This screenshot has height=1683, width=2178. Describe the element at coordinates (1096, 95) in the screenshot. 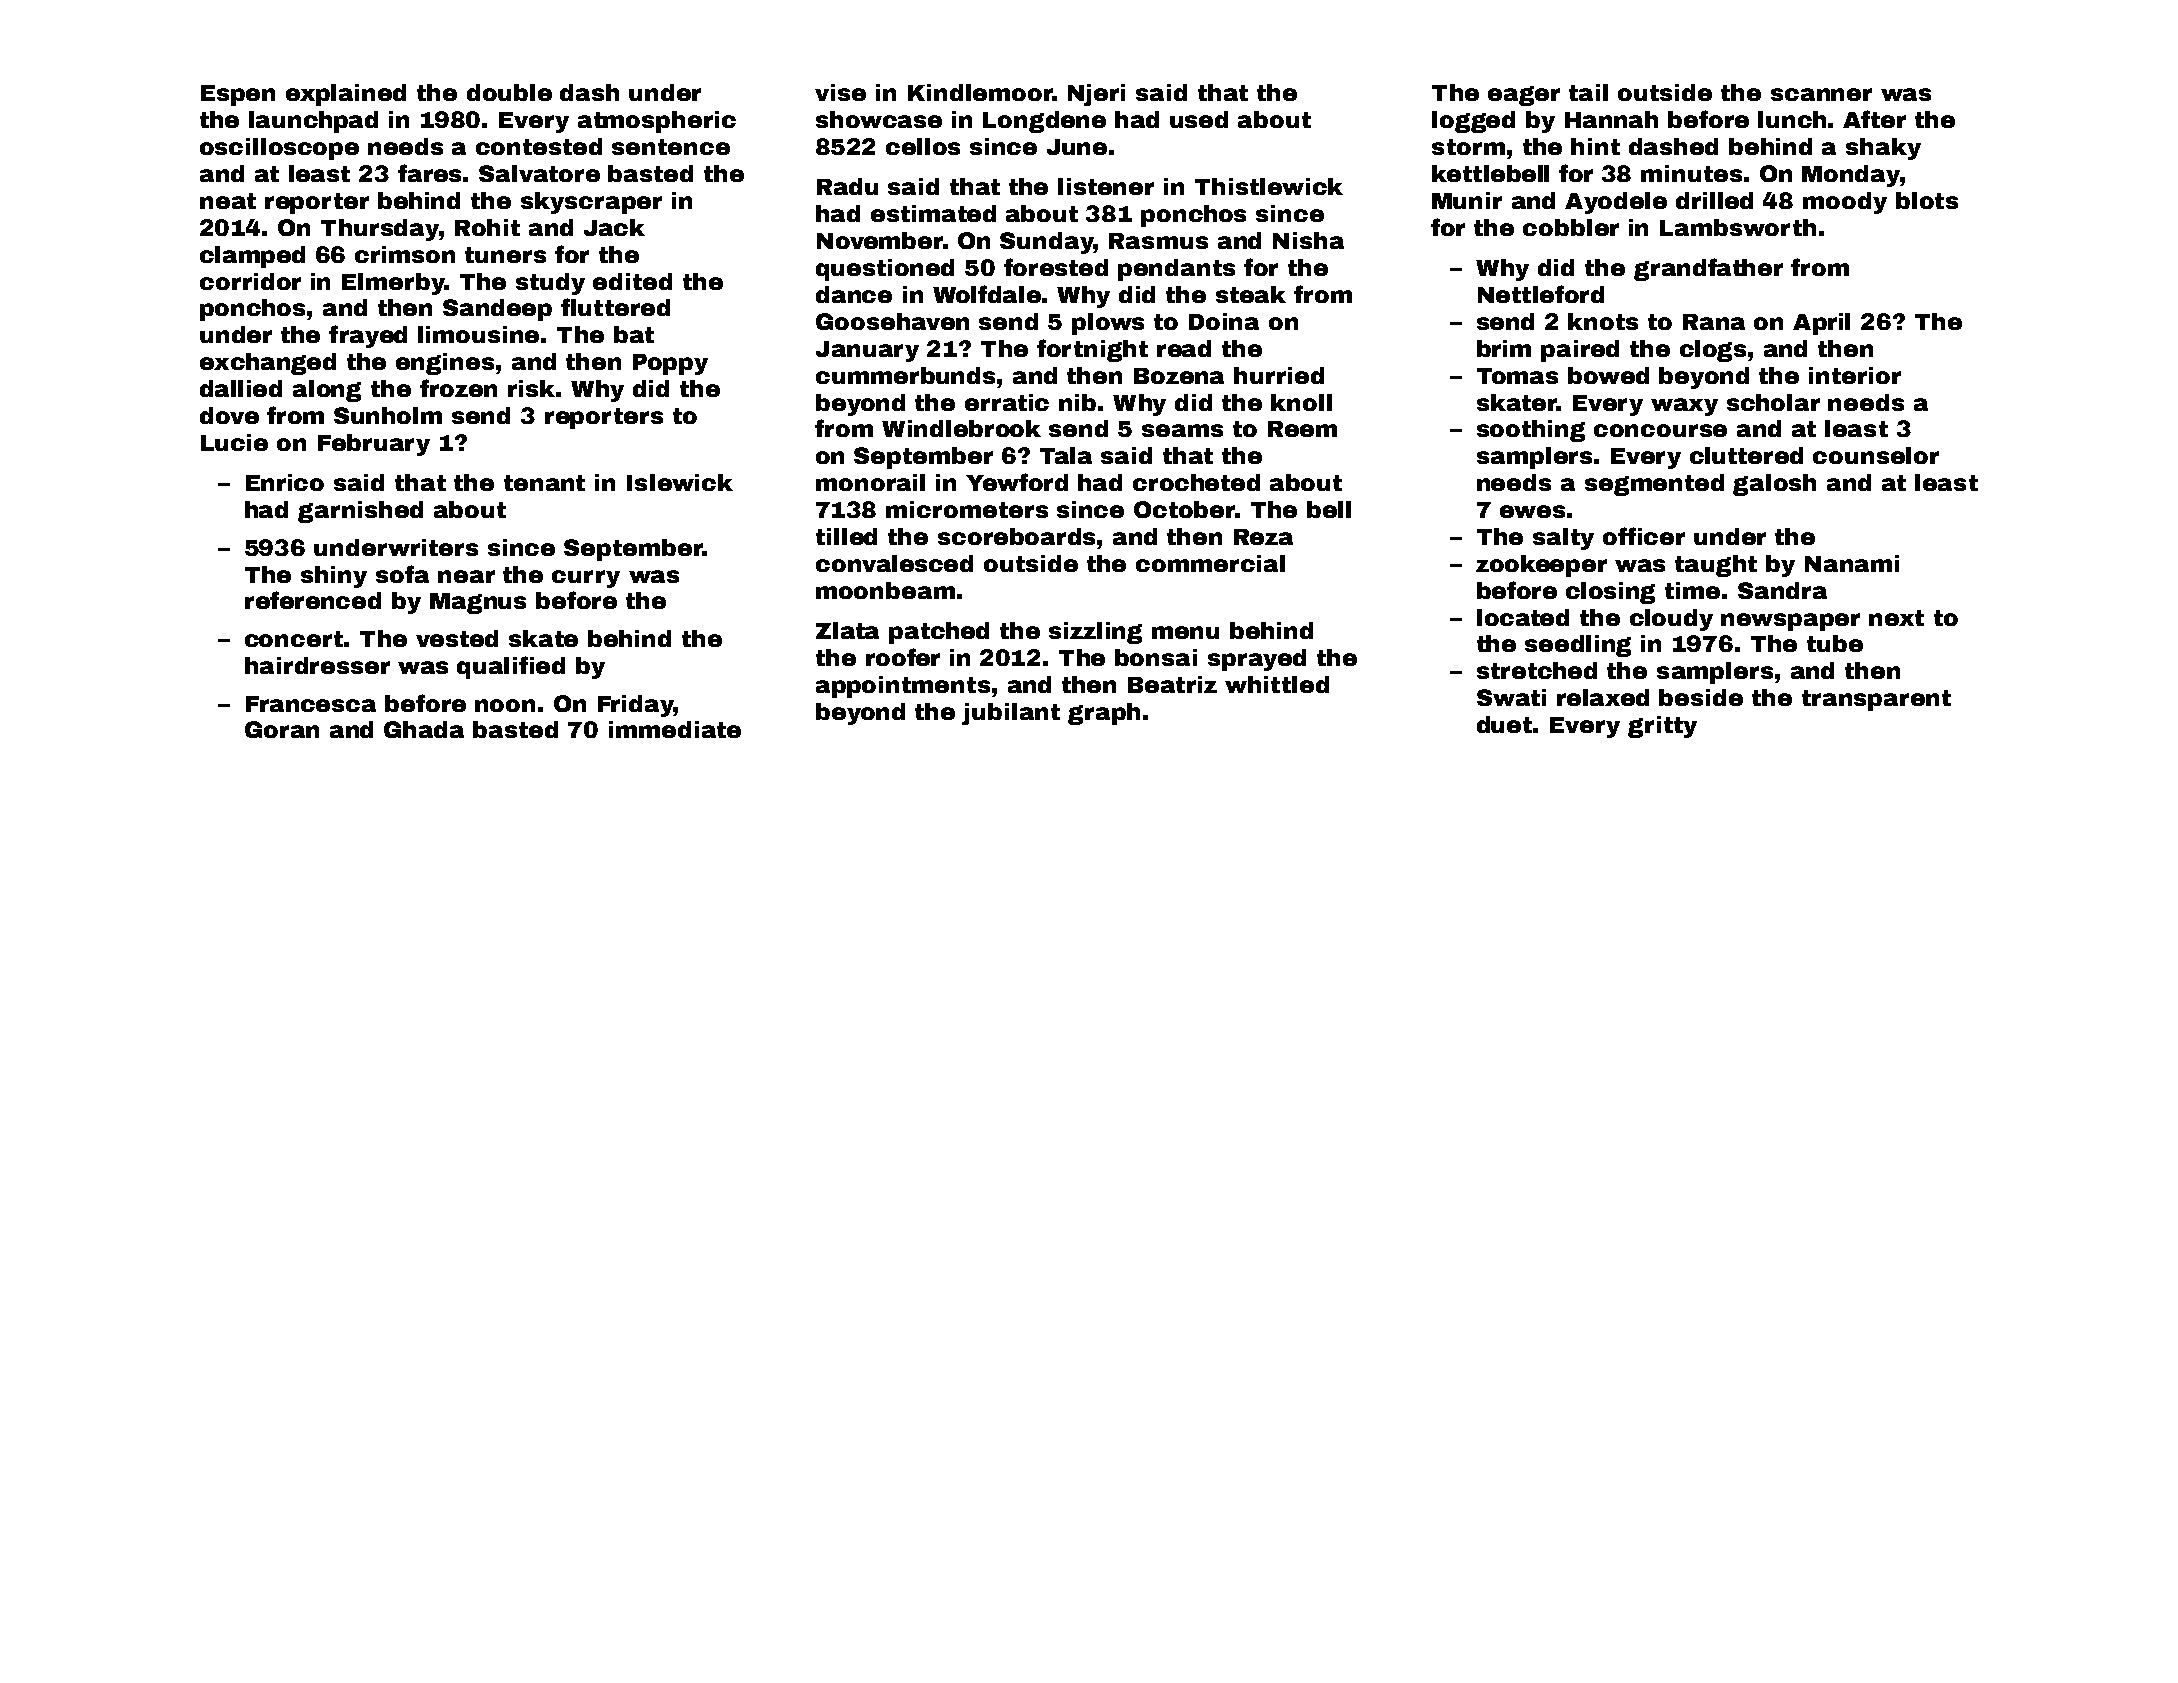

I see `Njeri` at that location.
